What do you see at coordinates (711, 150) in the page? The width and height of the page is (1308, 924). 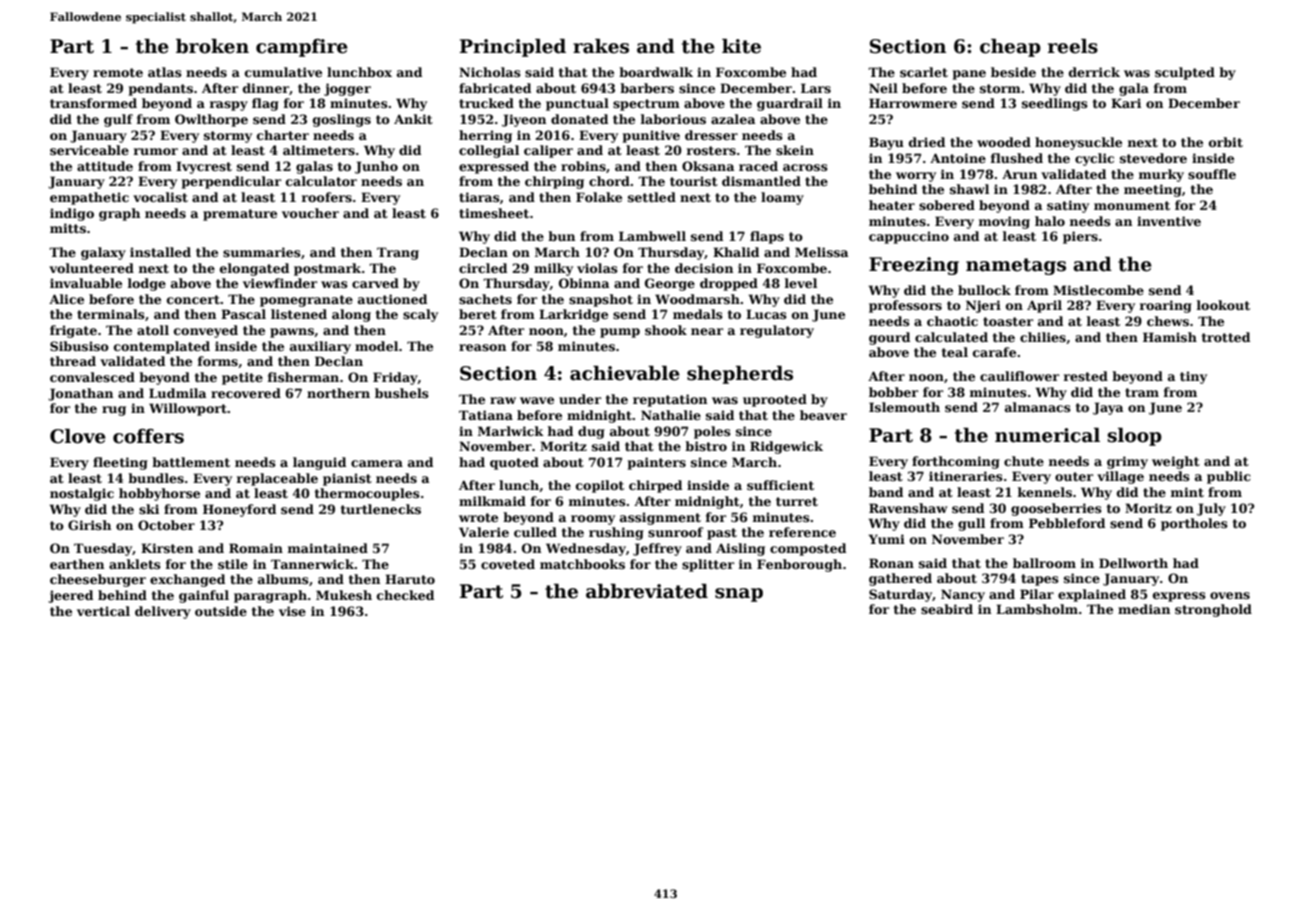 I see `rosters` at bounding box center [711, 150].
